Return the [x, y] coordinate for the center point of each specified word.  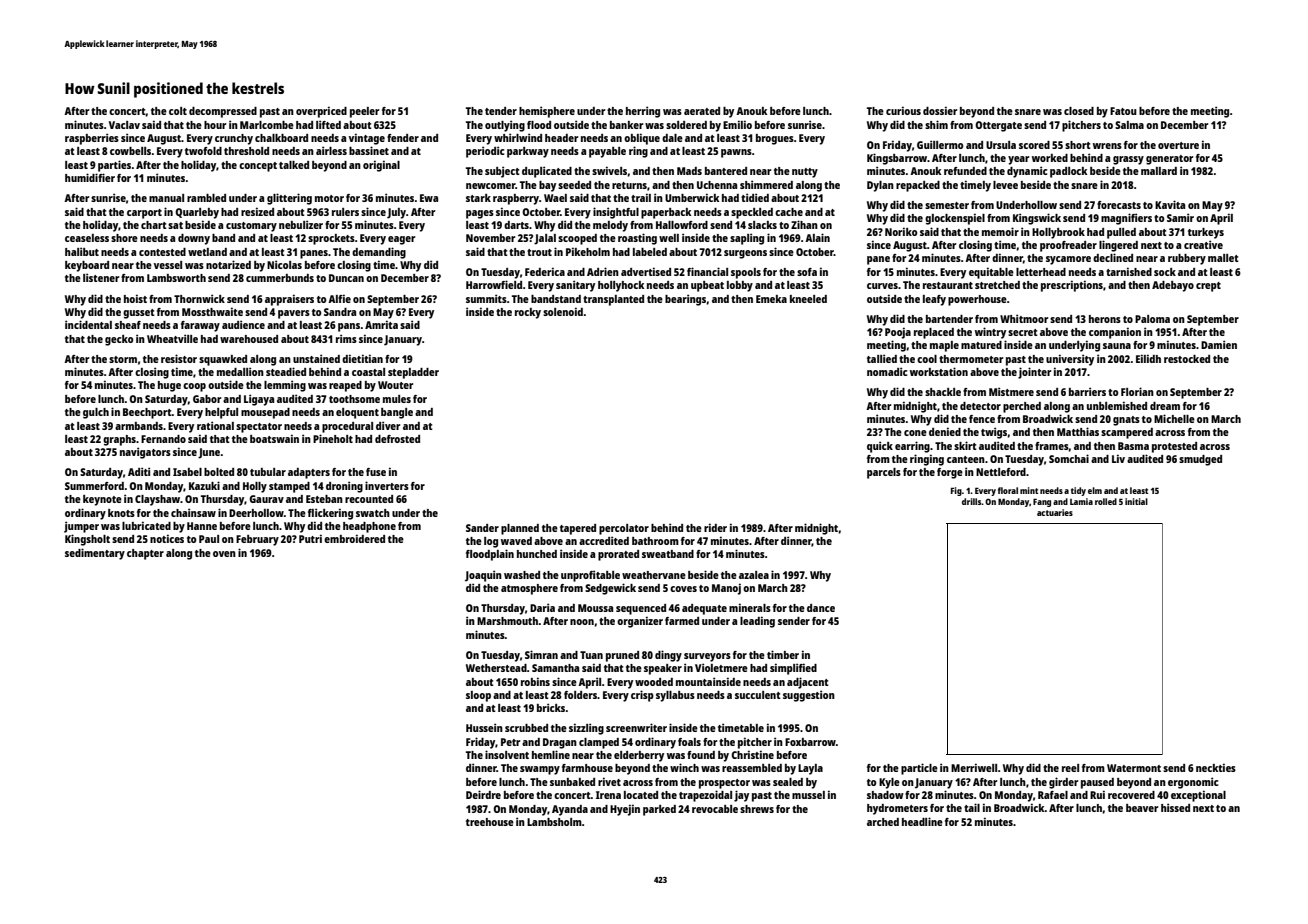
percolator [624, 529]
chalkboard [281, 138]
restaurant [948, 285]
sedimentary [95, 554]
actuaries [1055, 512]
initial [1136, 501]
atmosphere [529, 589]
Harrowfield [494, 284]
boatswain [274, 438]
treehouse [490, 822]
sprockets [331, 239]
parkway [528, 152]
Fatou [1123, 111]
